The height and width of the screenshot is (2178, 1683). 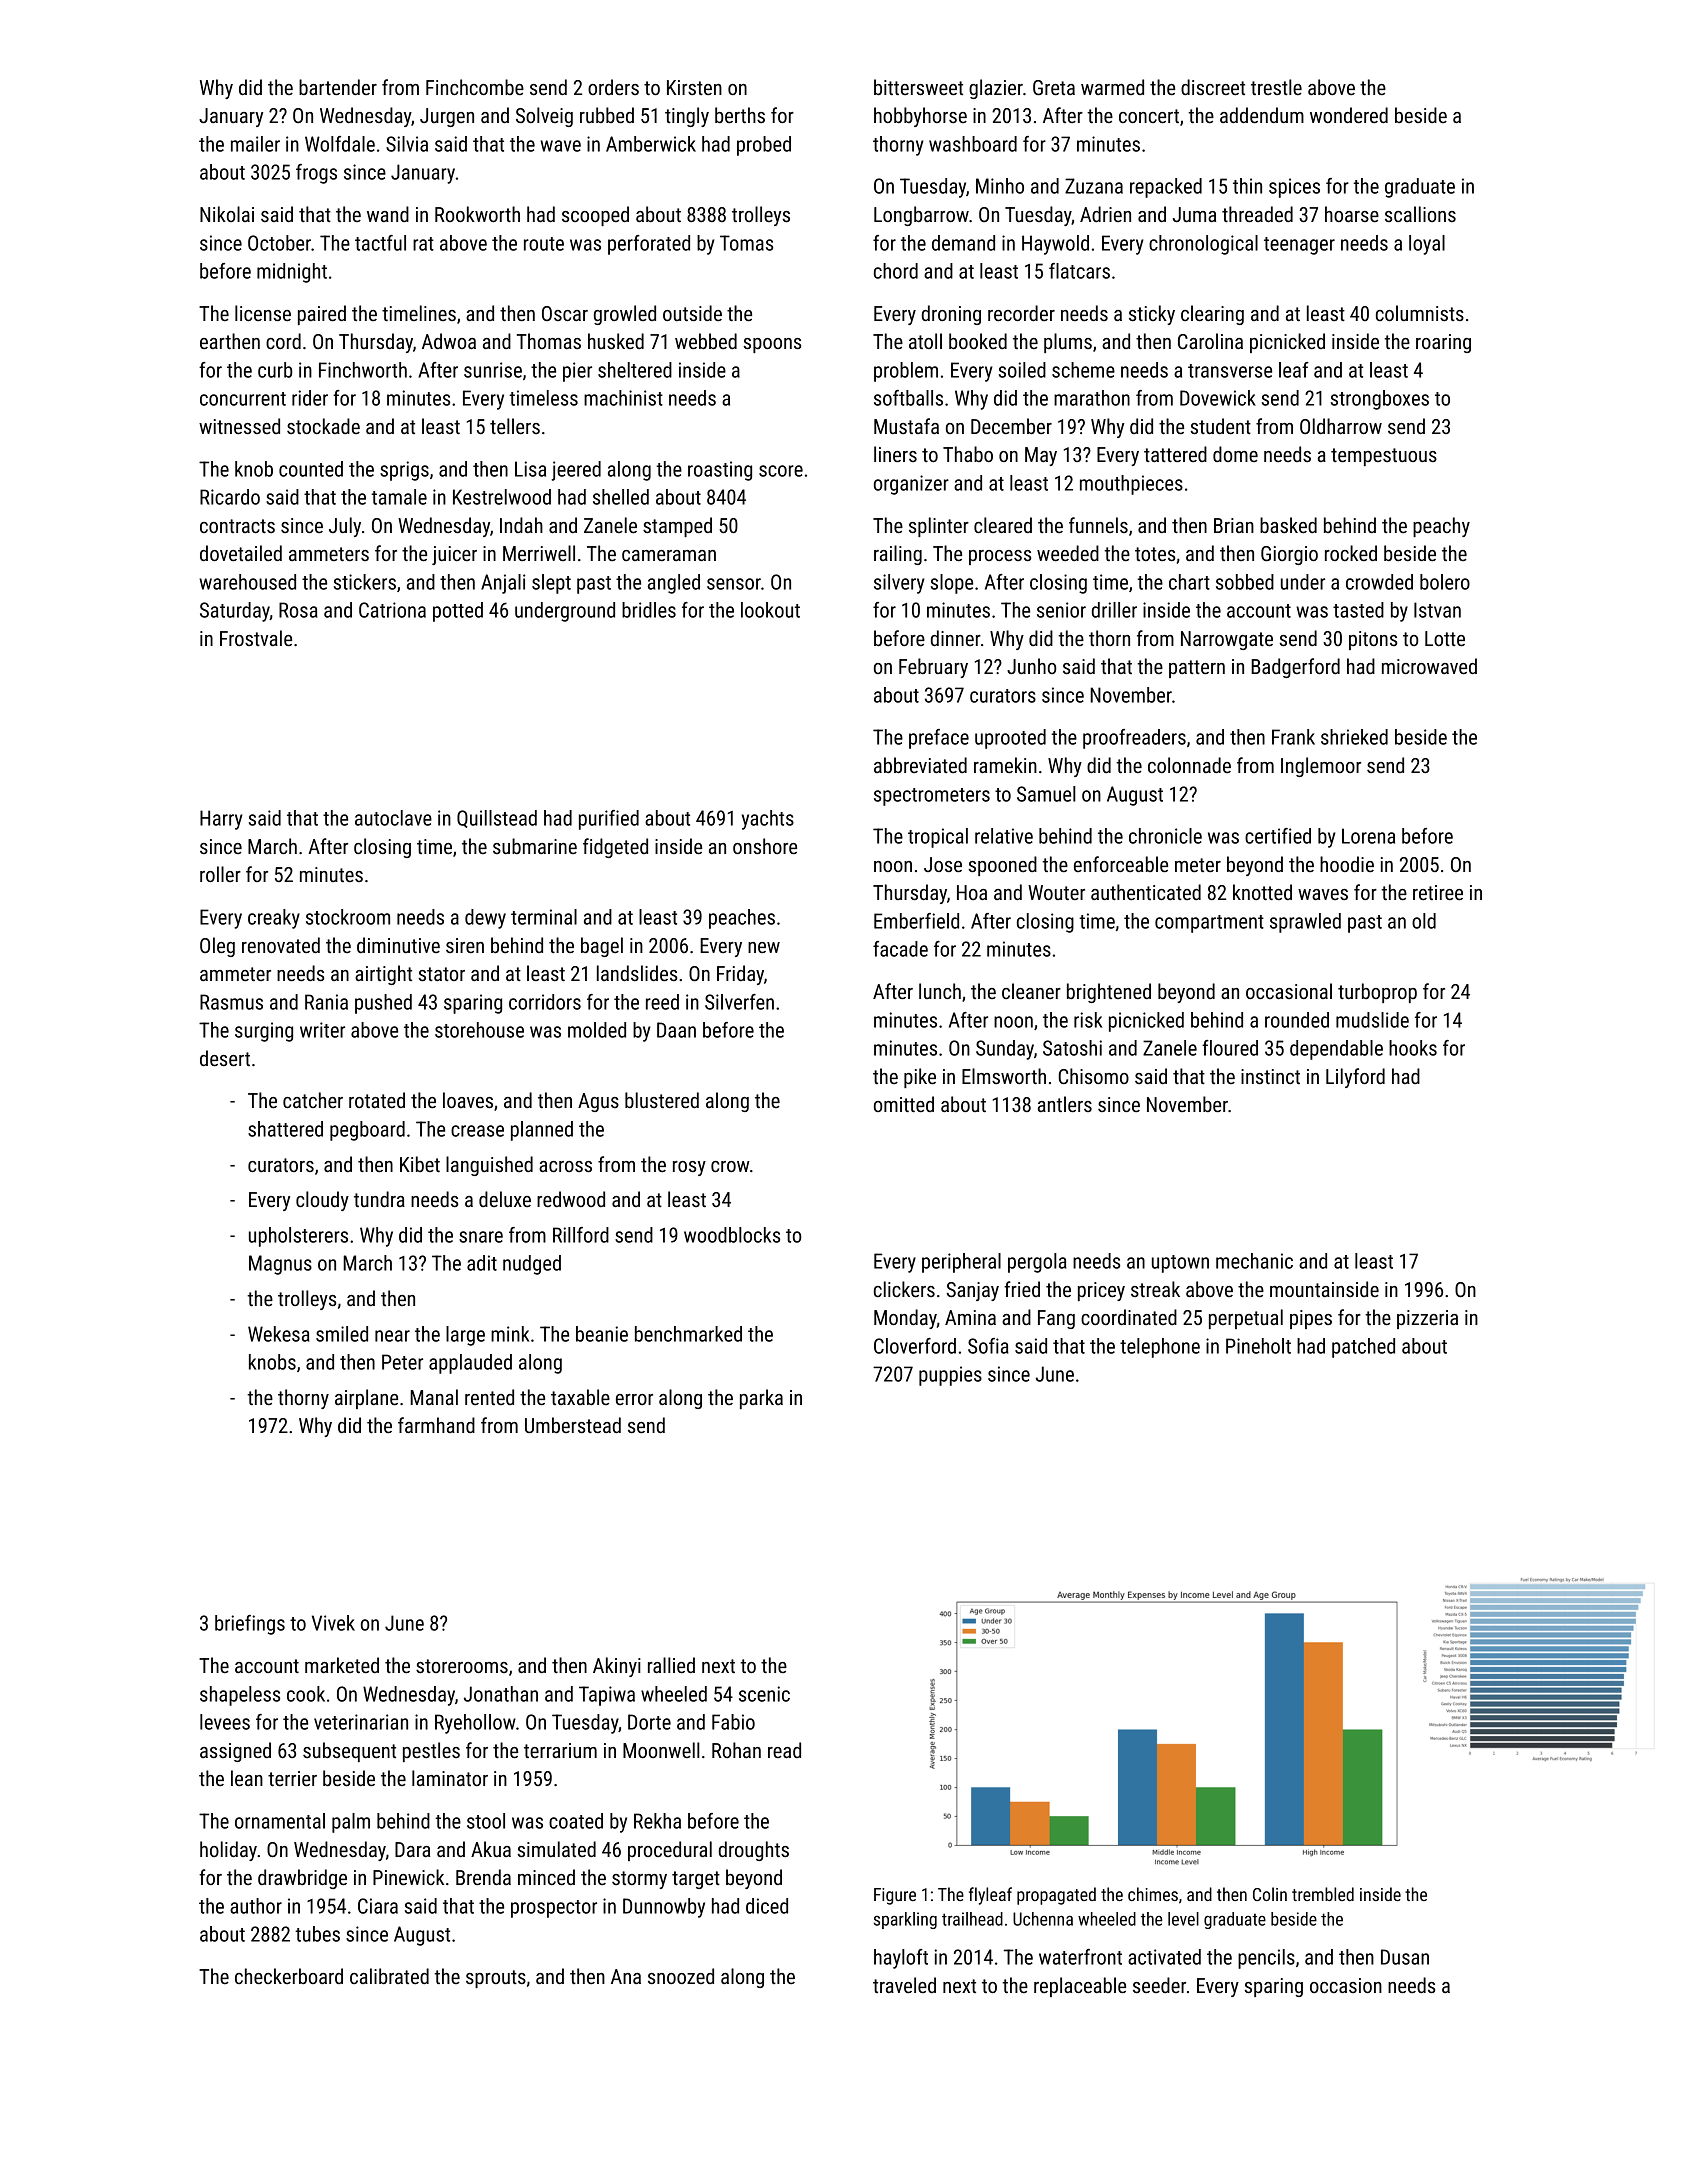 What do you see at coordinates (920, 117) in the screenshot?
I see `hobbyhorse` at bounding box center [920, 117].
